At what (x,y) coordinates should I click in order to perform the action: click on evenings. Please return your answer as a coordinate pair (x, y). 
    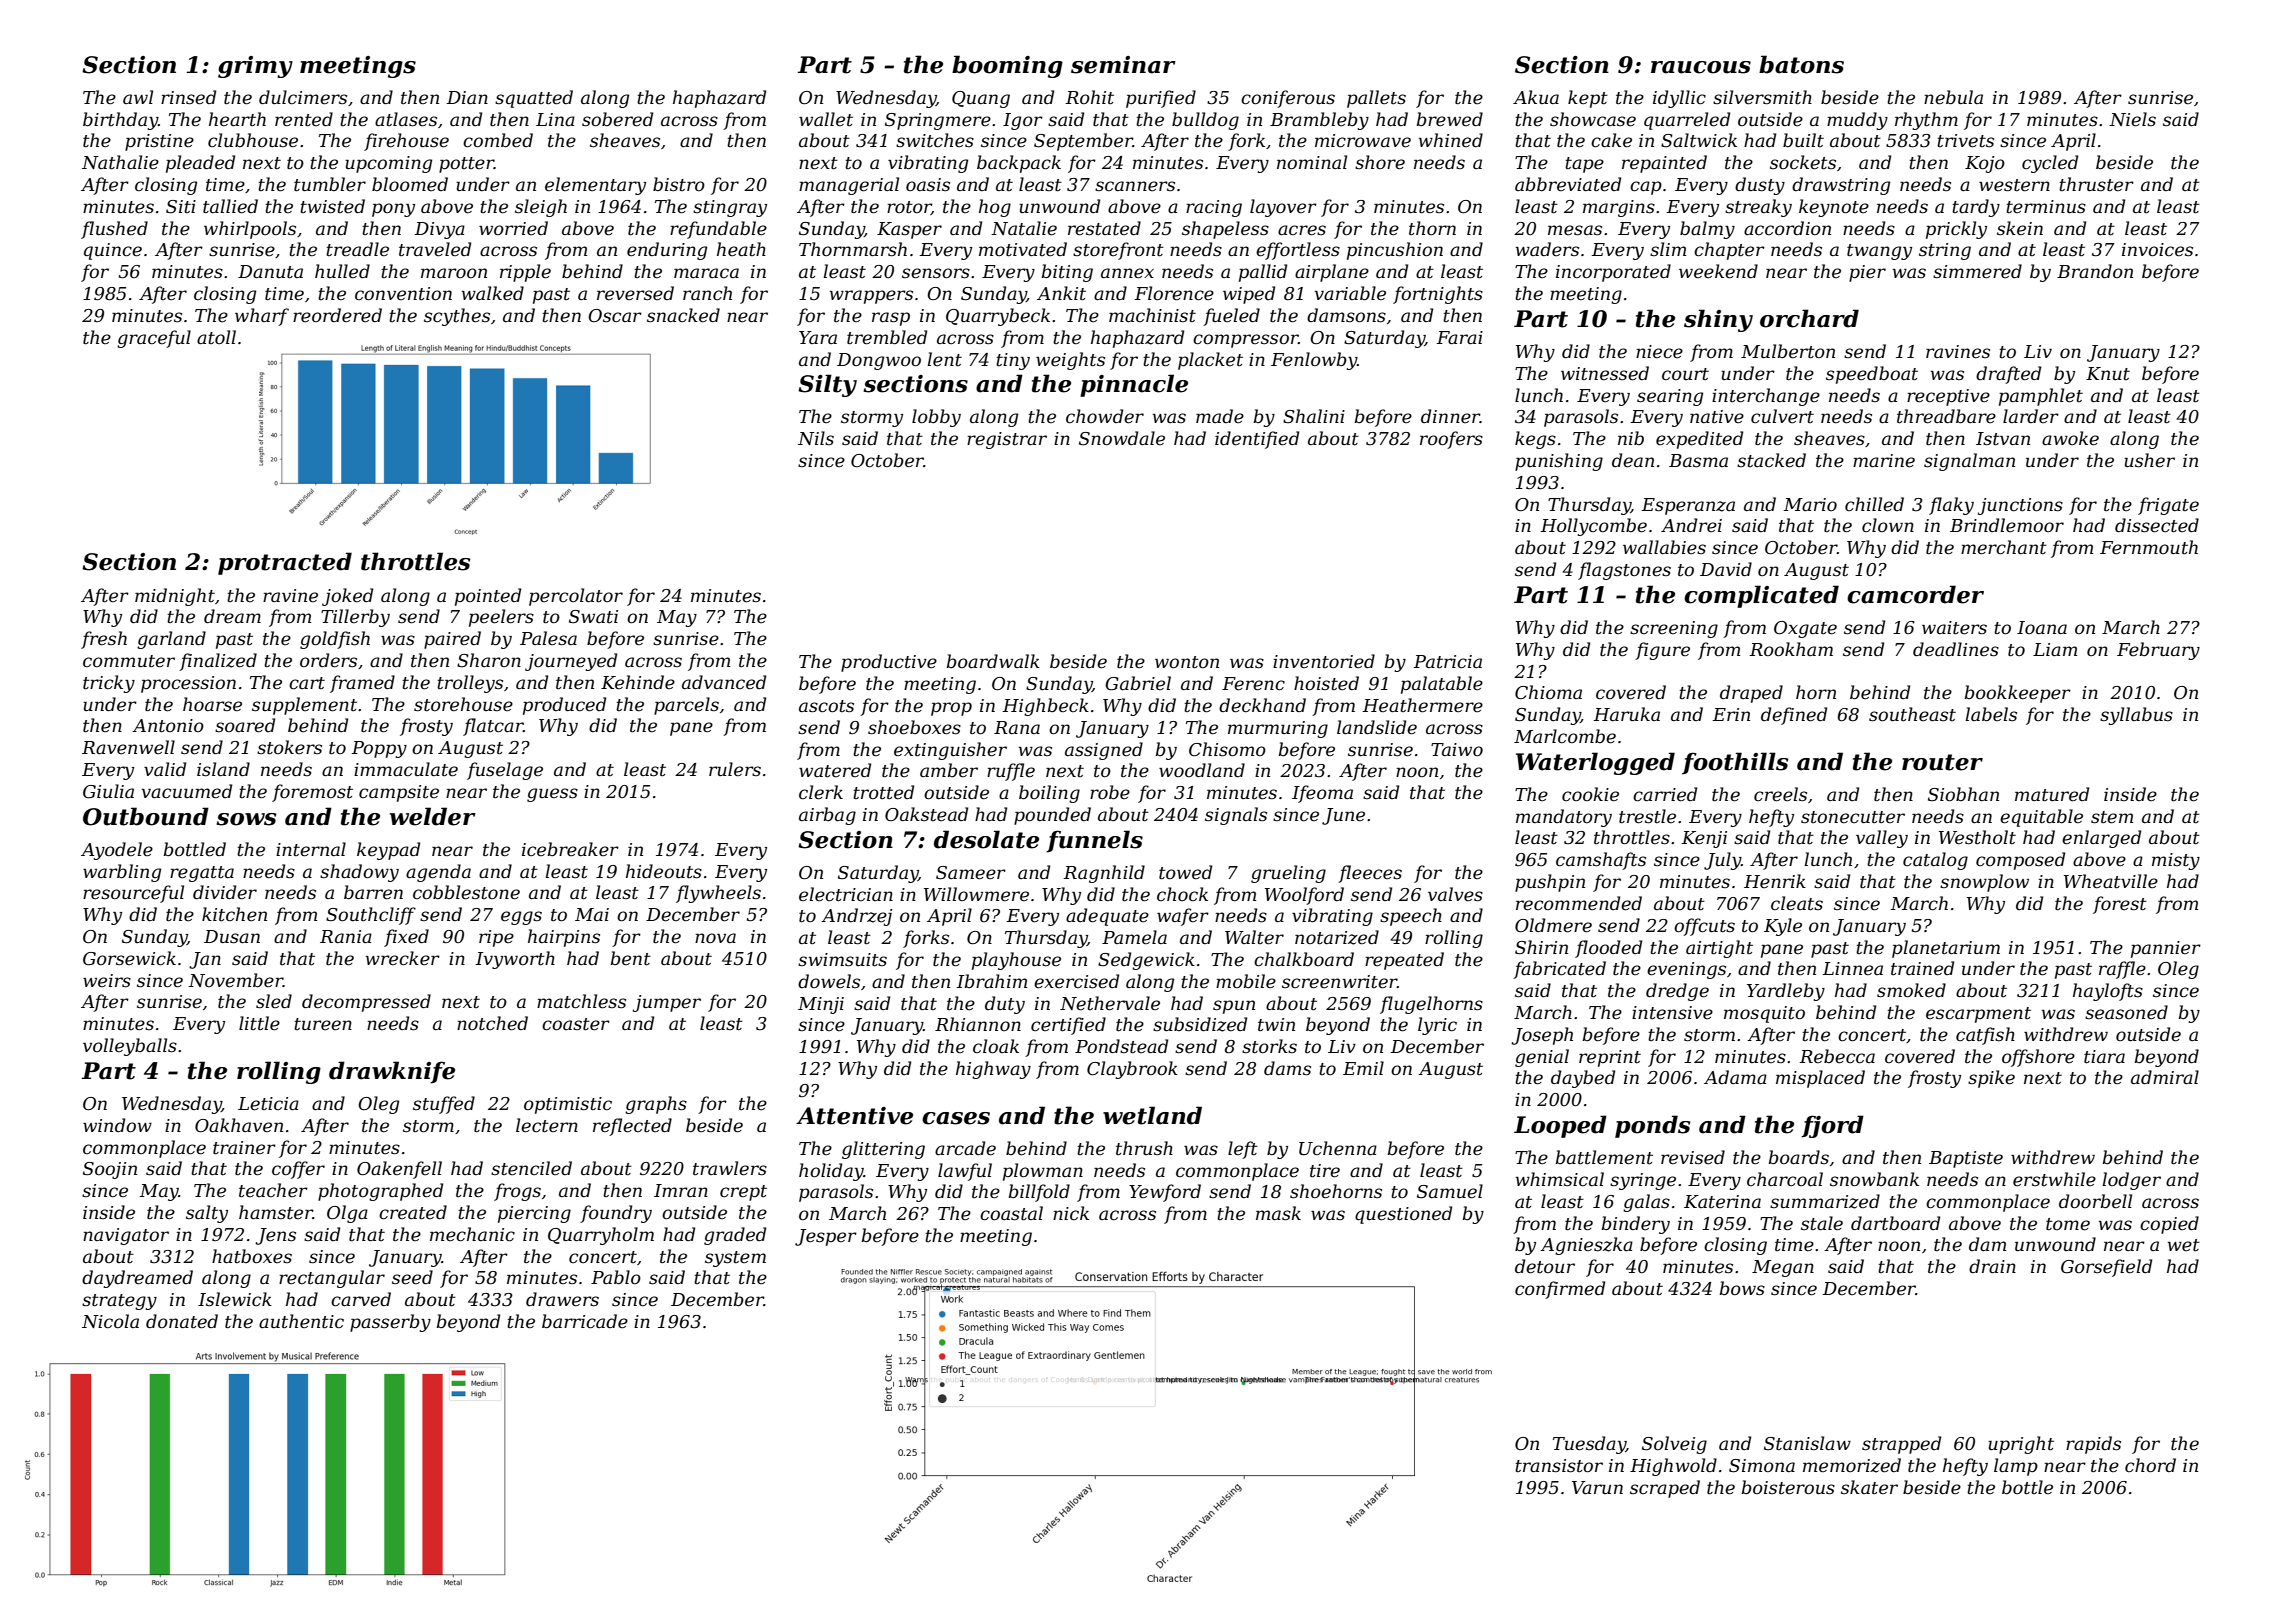
    Looking at the image, I should click on (1686, 970).
